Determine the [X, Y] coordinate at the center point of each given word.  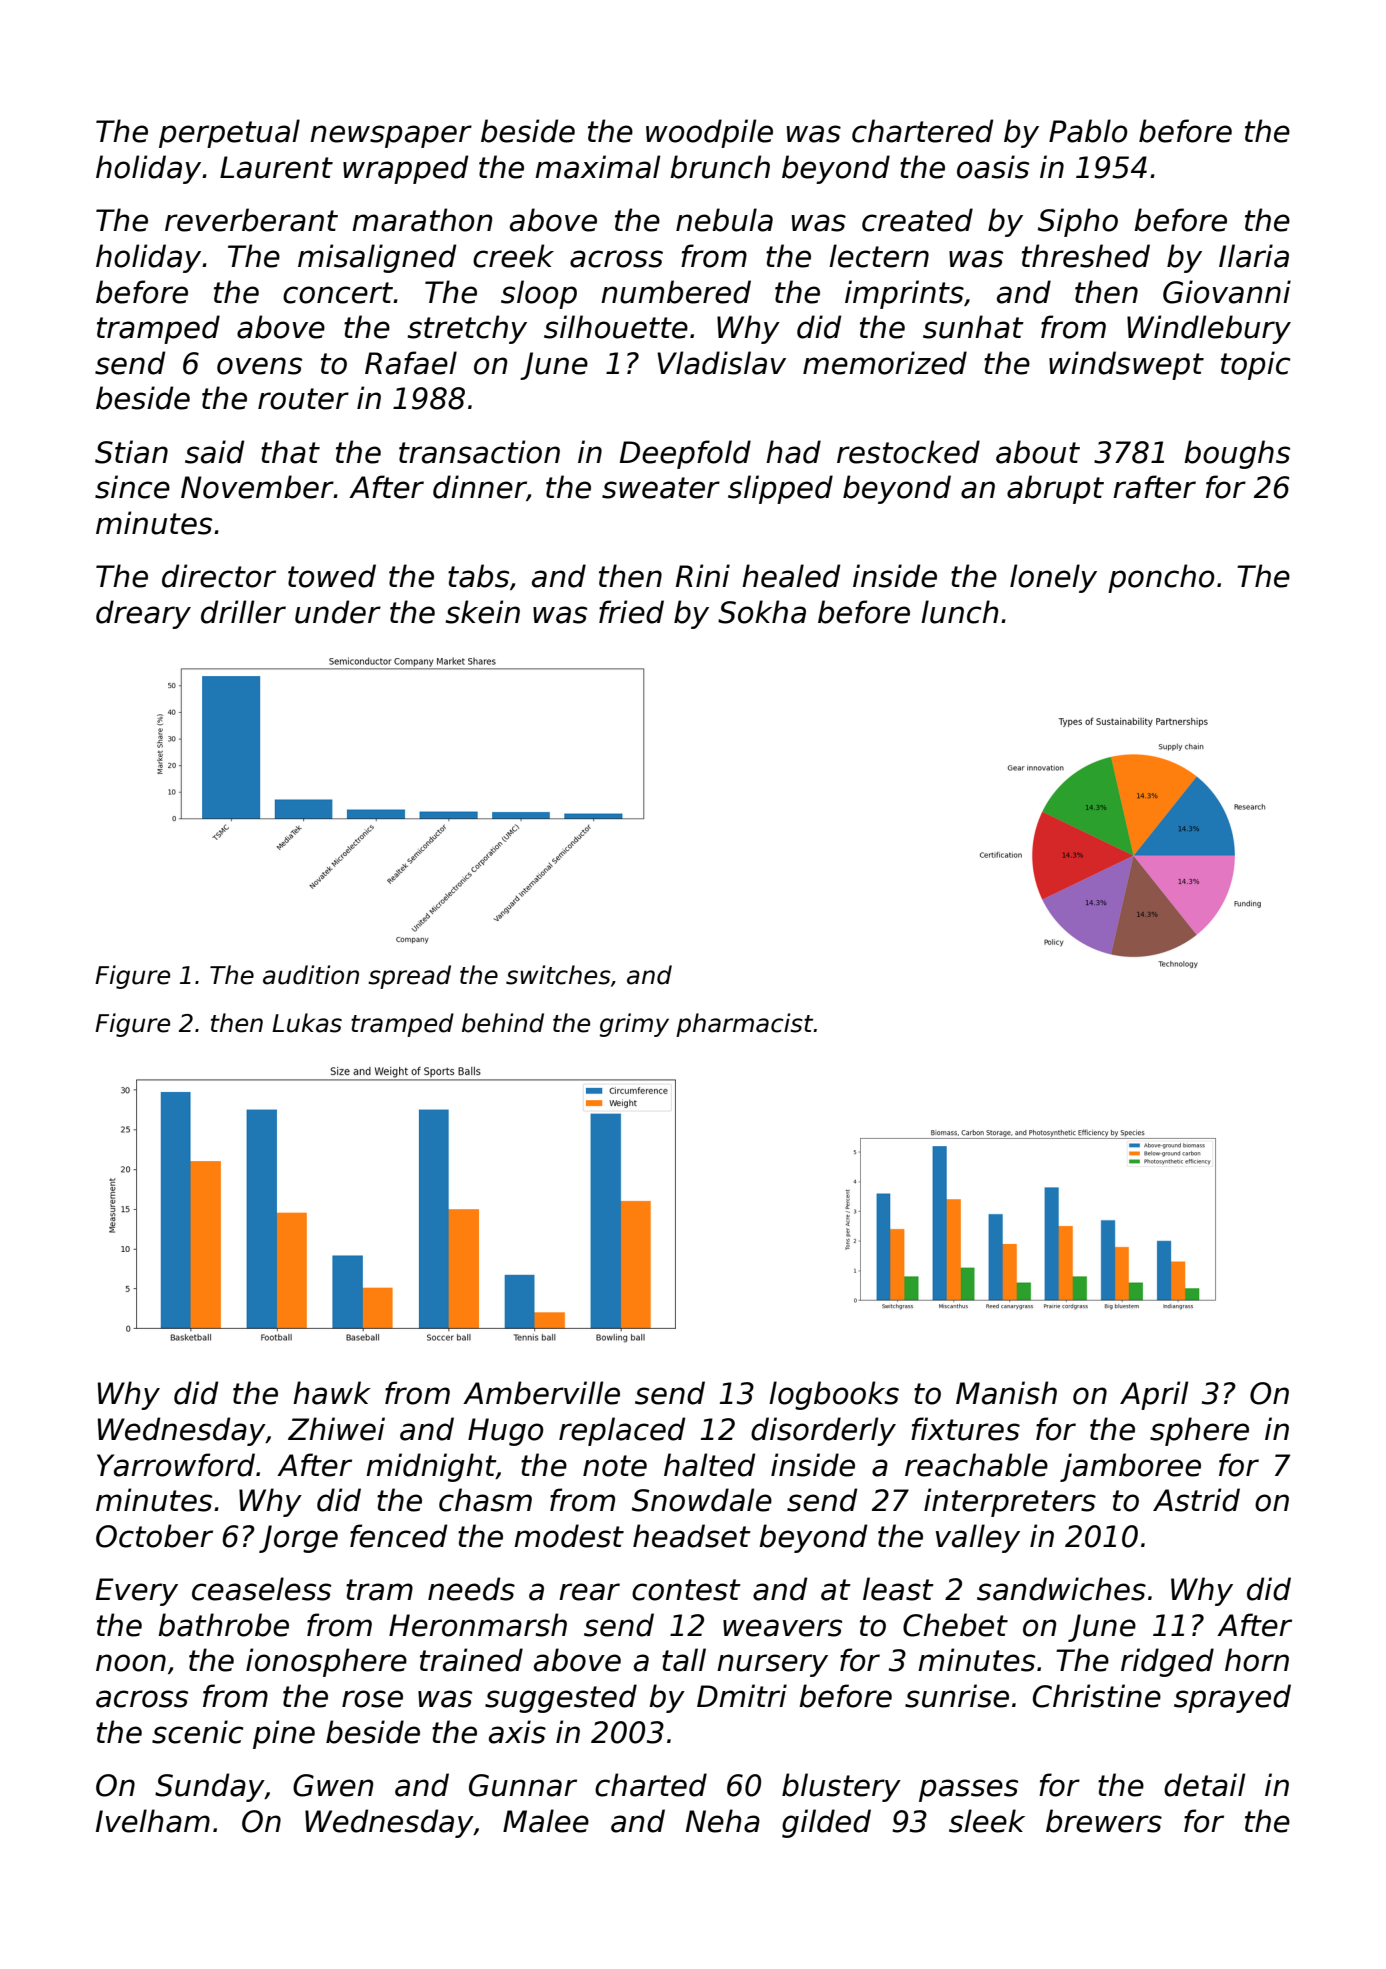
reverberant [251, 220]
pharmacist [745, 1025]
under [338, 612]
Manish [1006, 1393]
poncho [1161, 578]
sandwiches [1061, 1589]
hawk [332, 1393]
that [290, 452]
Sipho [1078, 222]
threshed [1086, 256]
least [898, 1589]
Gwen [333, 1785]
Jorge [298, 1539]
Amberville [541, 1393]
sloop [539, 294]
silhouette [616, 327]
